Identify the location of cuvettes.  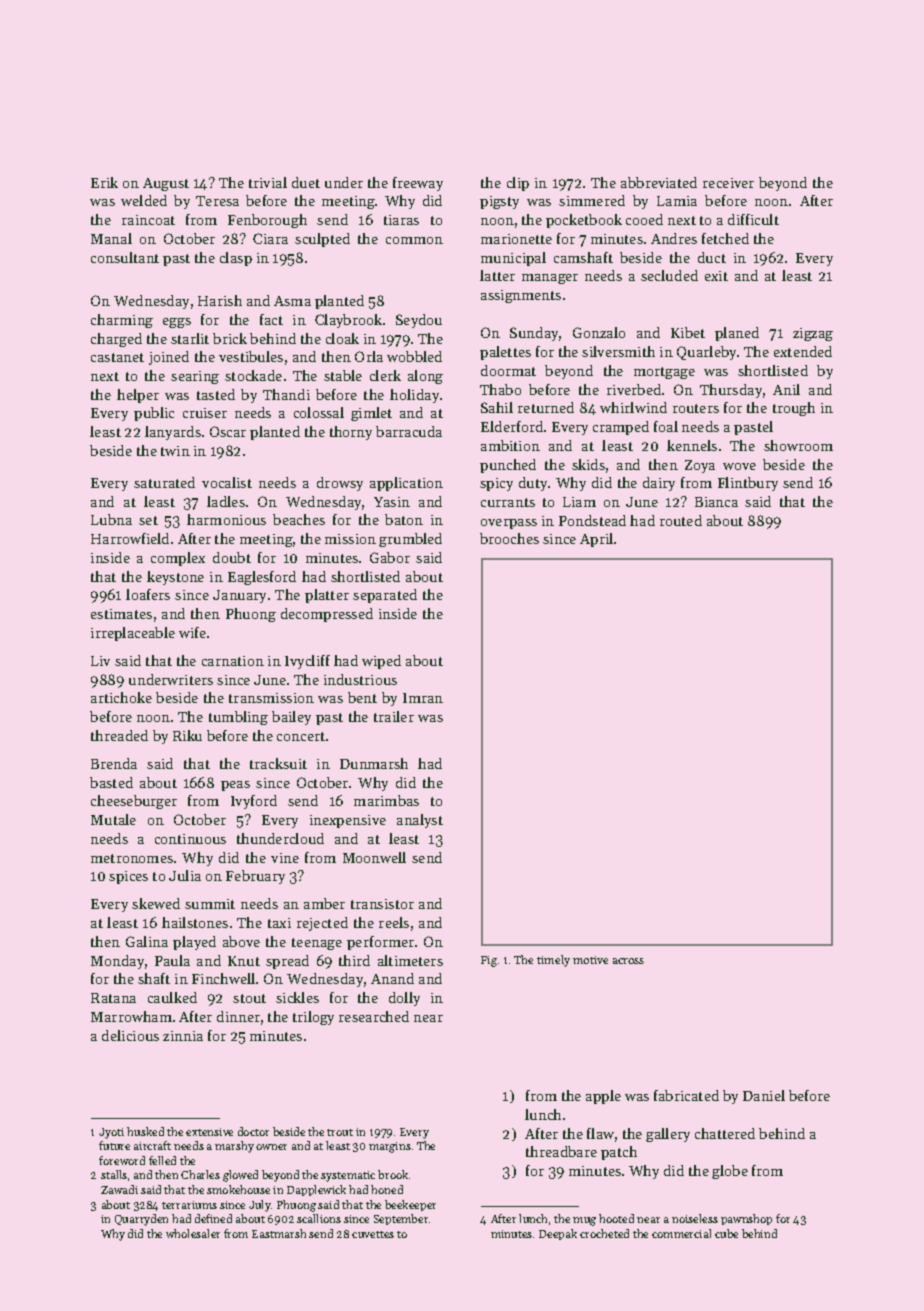
(373, 1234).
